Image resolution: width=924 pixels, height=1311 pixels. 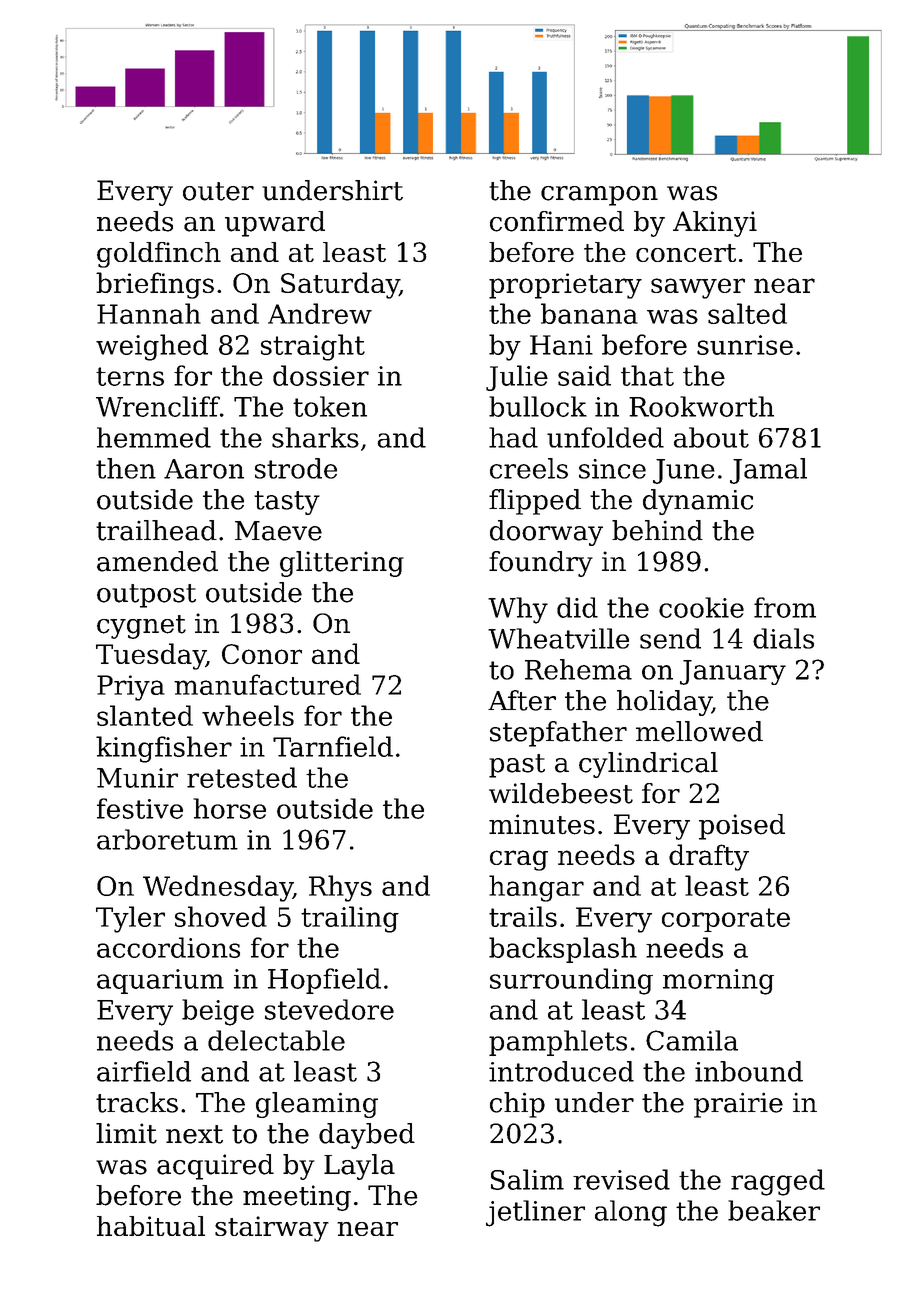 I want to click on habitual, so click(x=151, y=1226).
